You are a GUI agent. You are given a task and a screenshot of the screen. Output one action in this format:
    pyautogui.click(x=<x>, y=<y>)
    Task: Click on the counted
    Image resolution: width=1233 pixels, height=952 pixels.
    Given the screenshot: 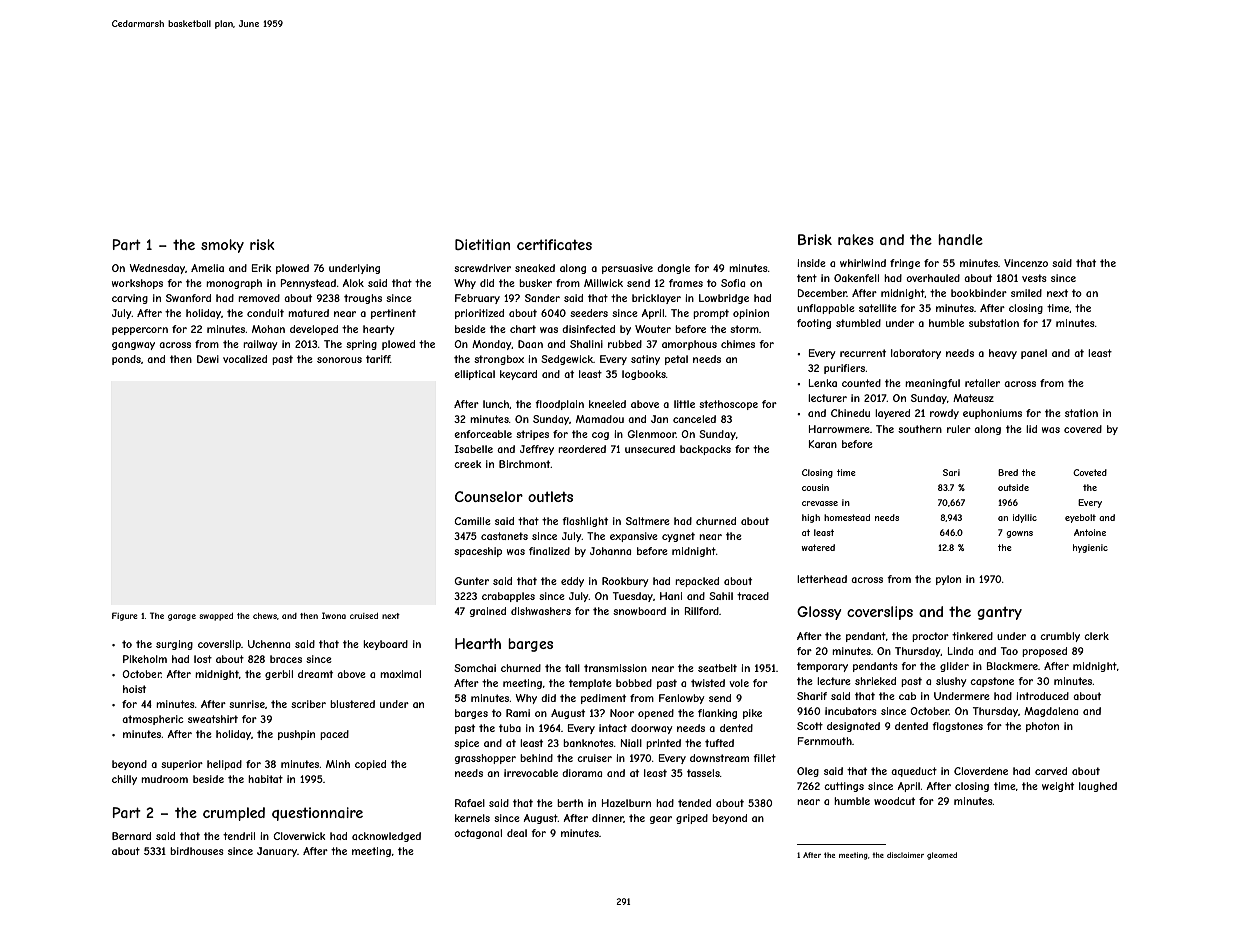 What is the action you would take?
    pyautogui.click(x=861, y=383)
